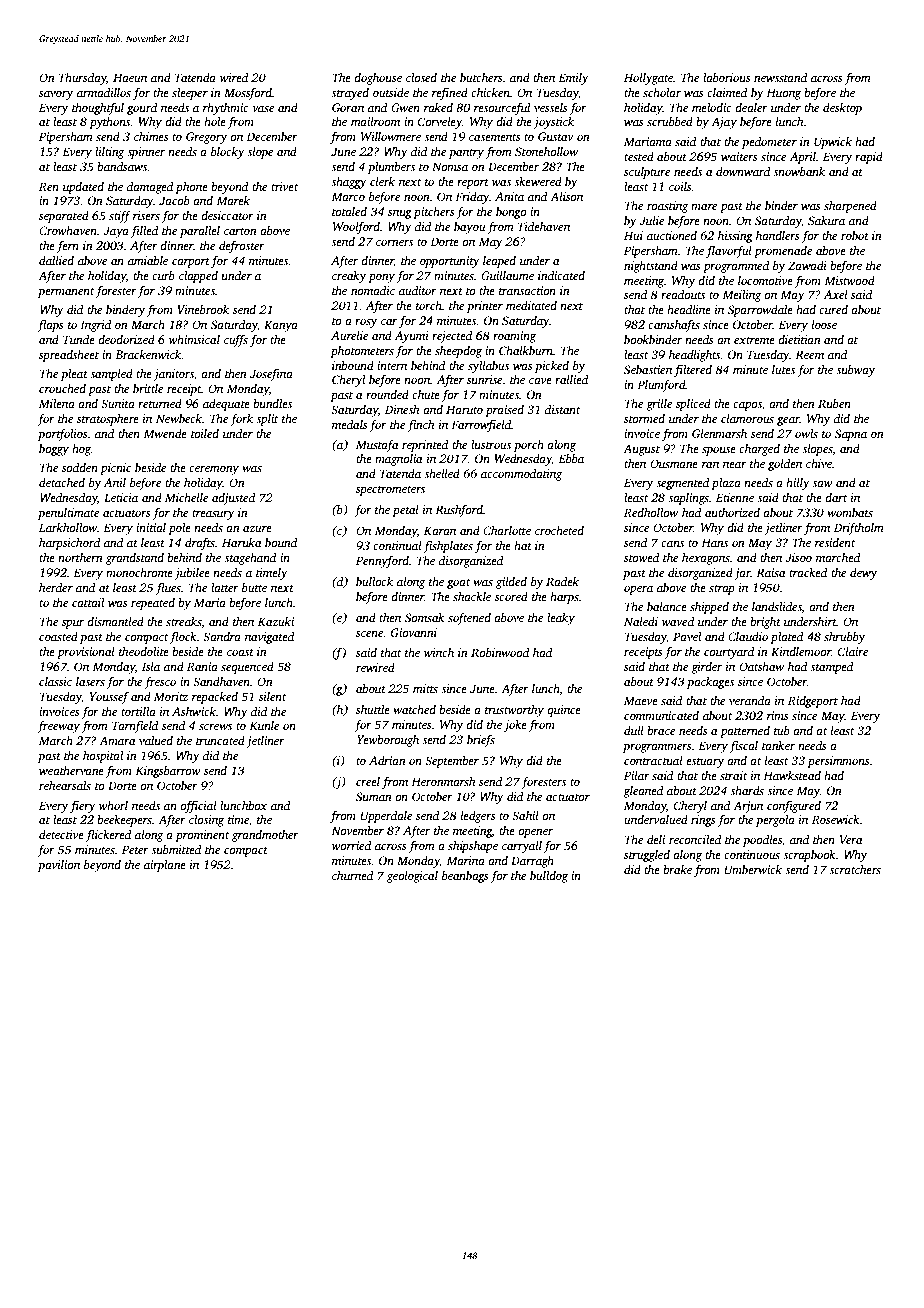  Describe the element at coordinates (450, 166) in the screenshot. I see `Nomsa` at that location.
